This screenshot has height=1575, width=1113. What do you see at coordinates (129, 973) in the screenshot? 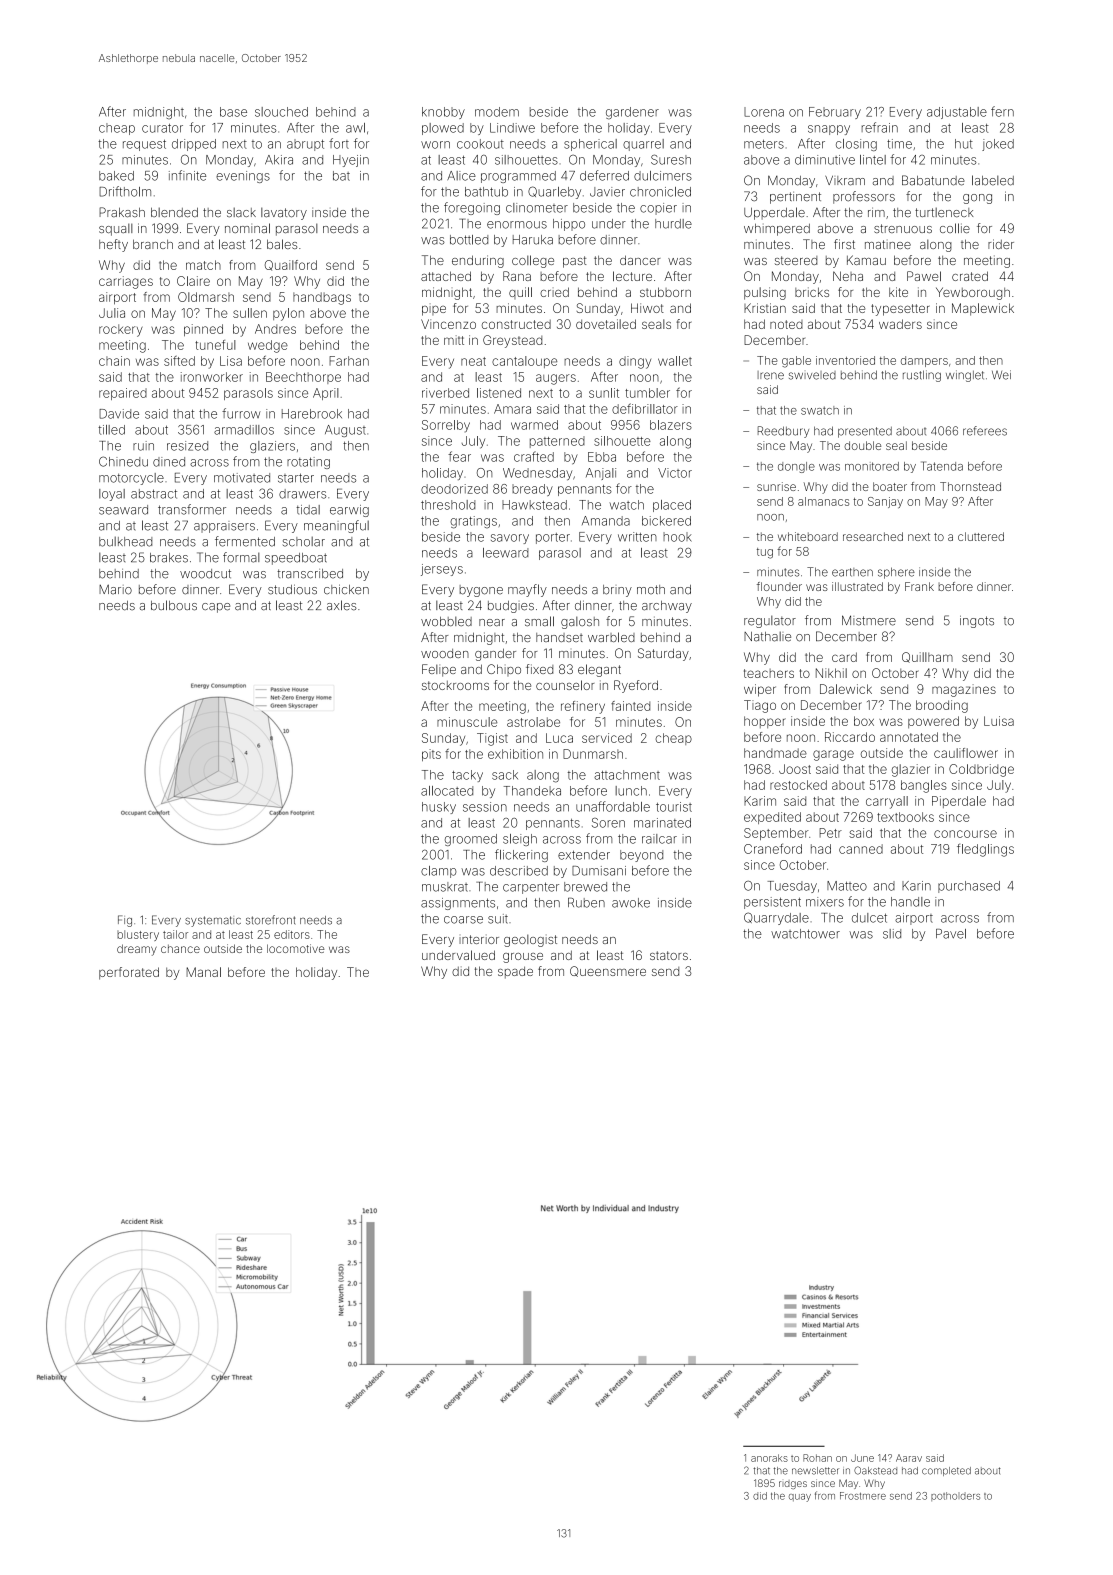
I see `perforated` at bounding box center [129, 973].
